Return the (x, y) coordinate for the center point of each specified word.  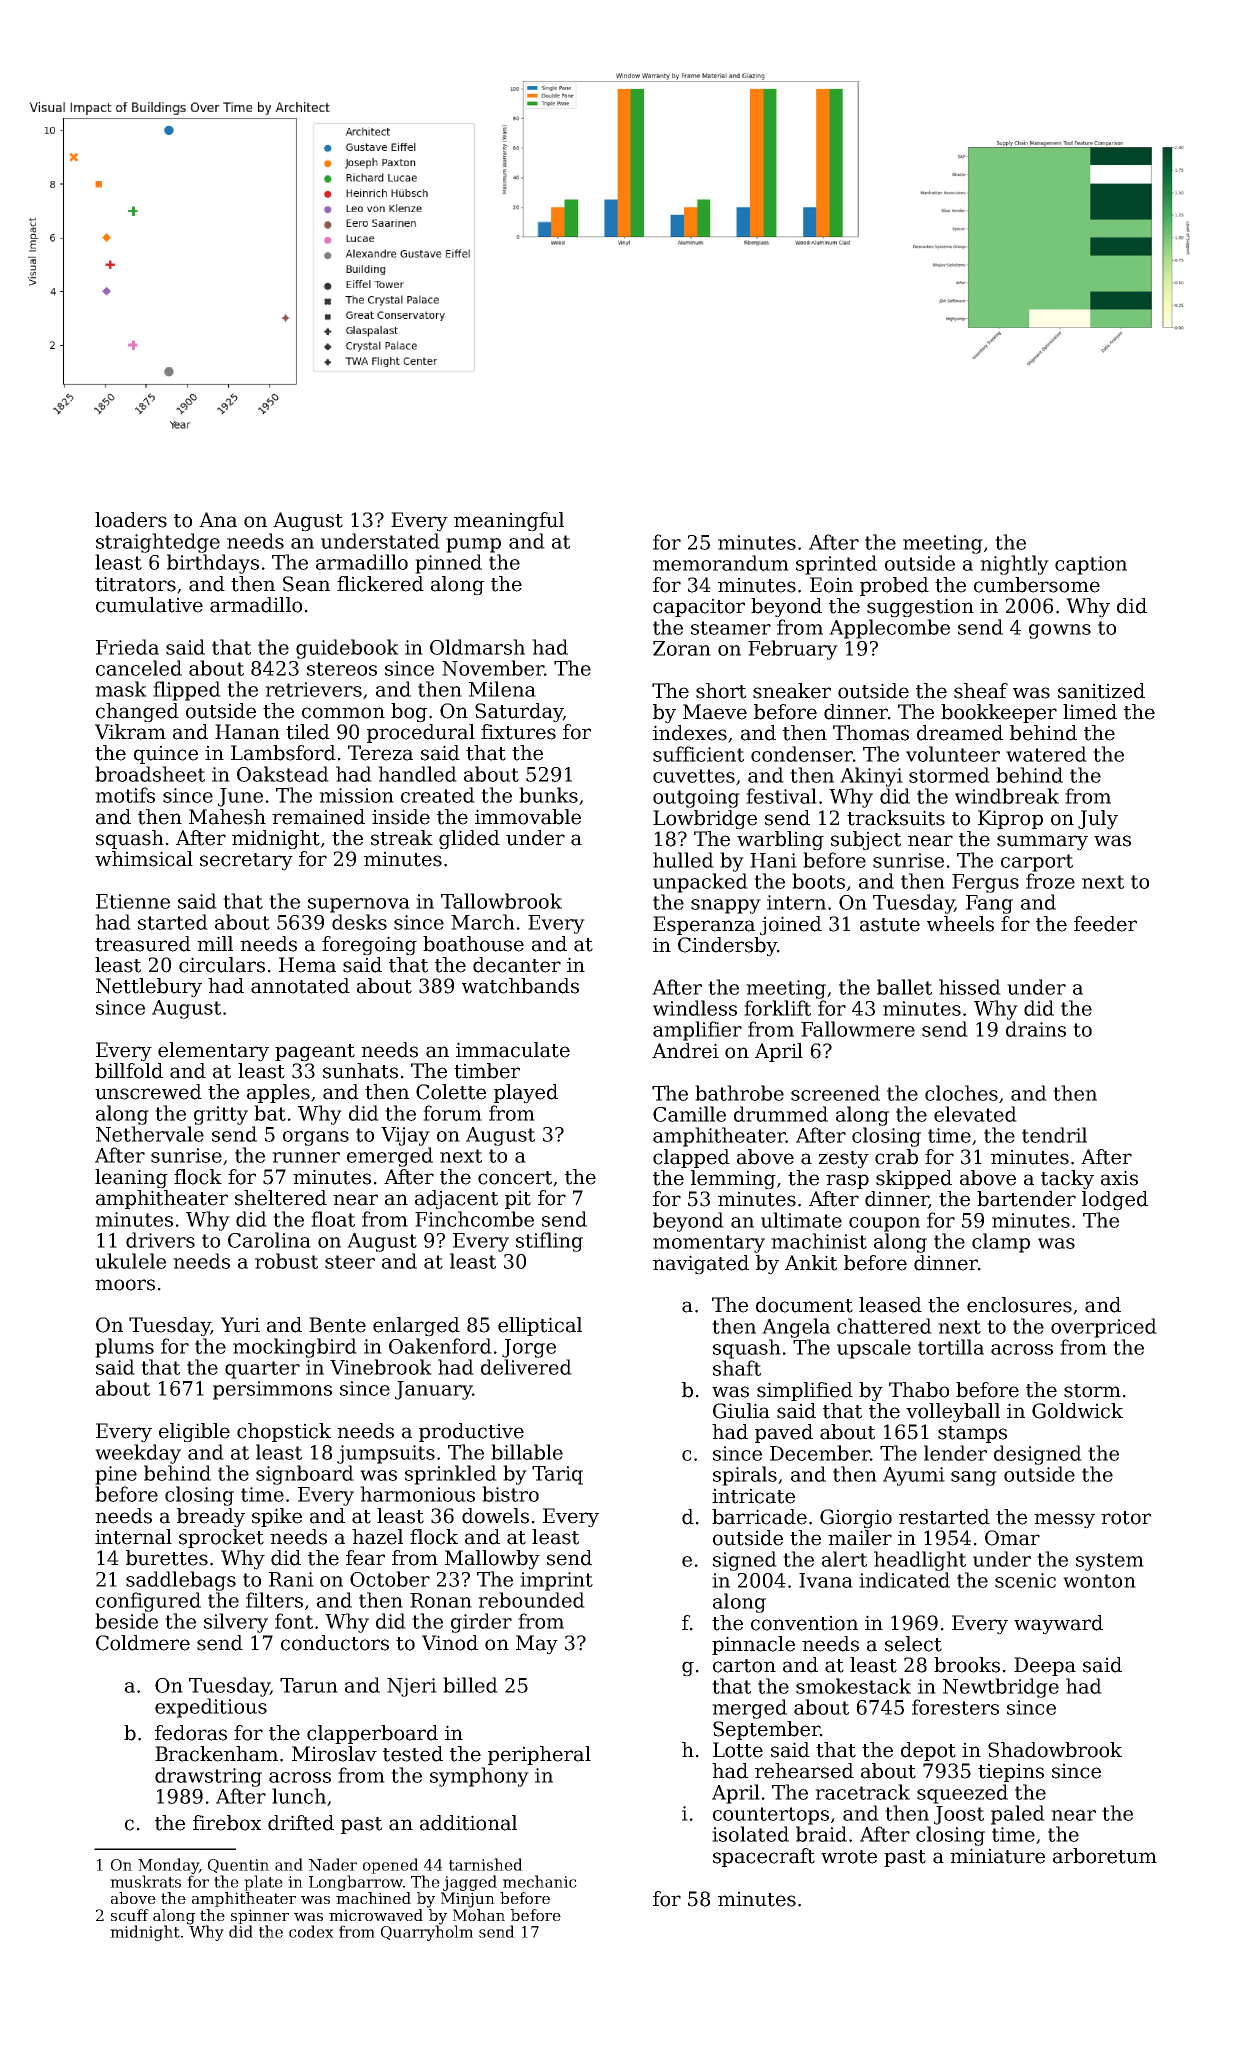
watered (1046, 754)
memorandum (721, 563)
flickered (380, 584)
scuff (130, 1915)
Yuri (240, 1325)
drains (1036, 1029)
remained (318, 817)
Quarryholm (427, 1933)
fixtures (518, 732)
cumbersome (1037, 585)
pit (518, 1199)
